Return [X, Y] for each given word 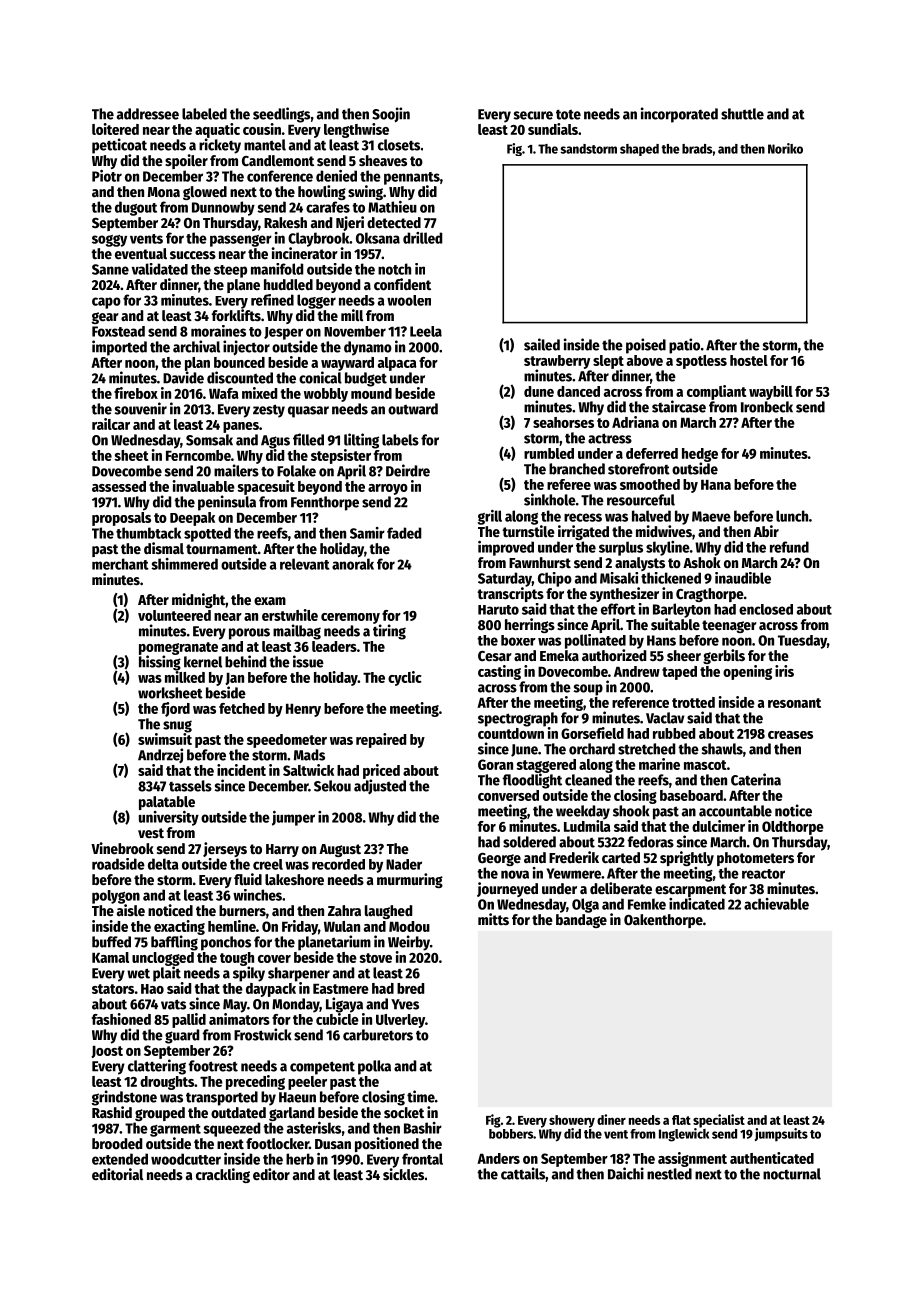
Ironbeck [767, 407]
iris [784, 671]
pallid [189, 1020]
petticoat [119, 146]
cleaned [588, 780]
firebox [136, 393]
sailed [542, 344]
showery [572, 1121]
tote [568, 115]
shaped [639, 150]
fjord [175, 709]
